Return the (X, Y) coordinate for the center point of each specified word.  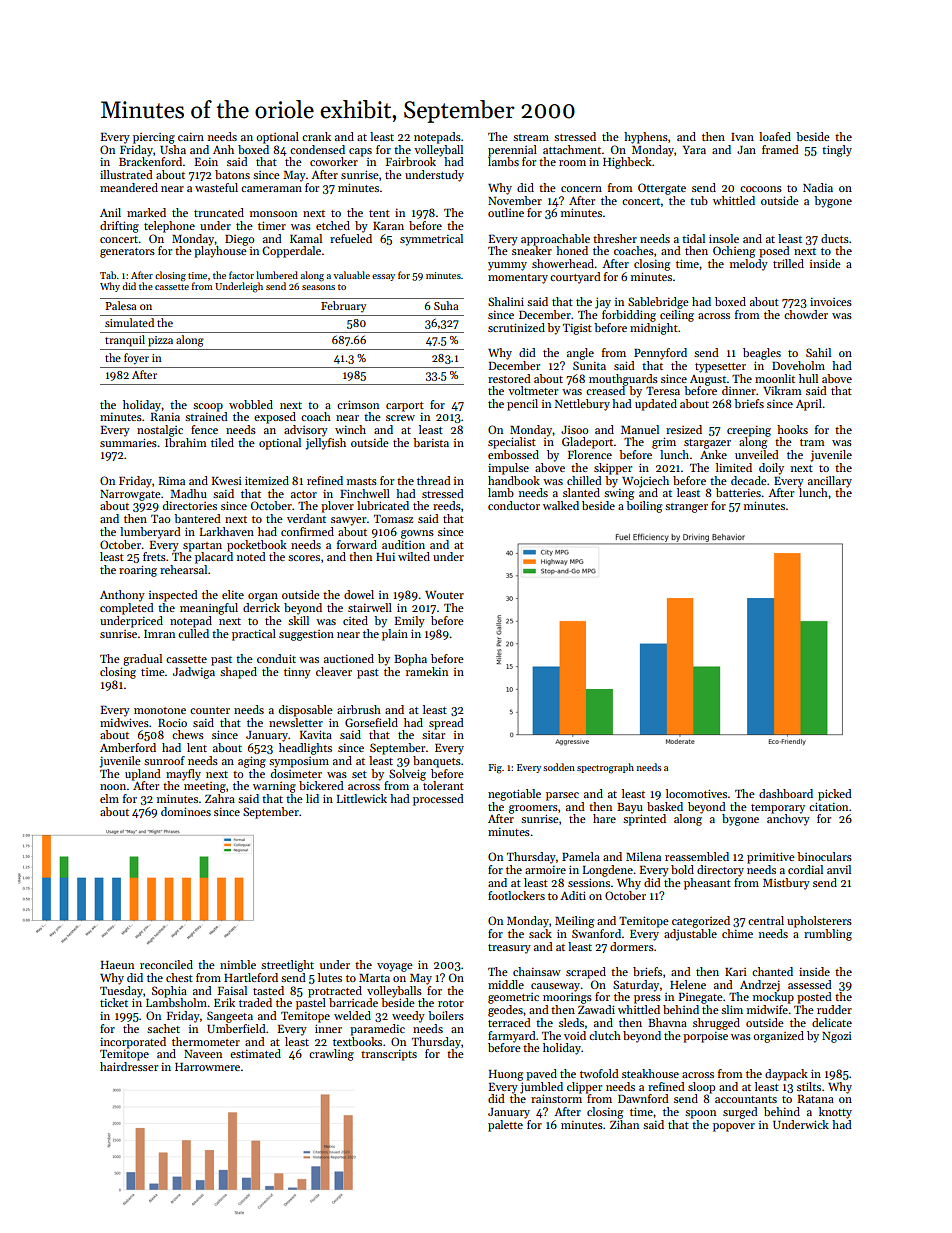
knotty (835, 1113)
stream (531, 137)
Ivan (742, 137)
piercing (154, 138)
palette (505, 1126)
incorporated (133, 1043)
